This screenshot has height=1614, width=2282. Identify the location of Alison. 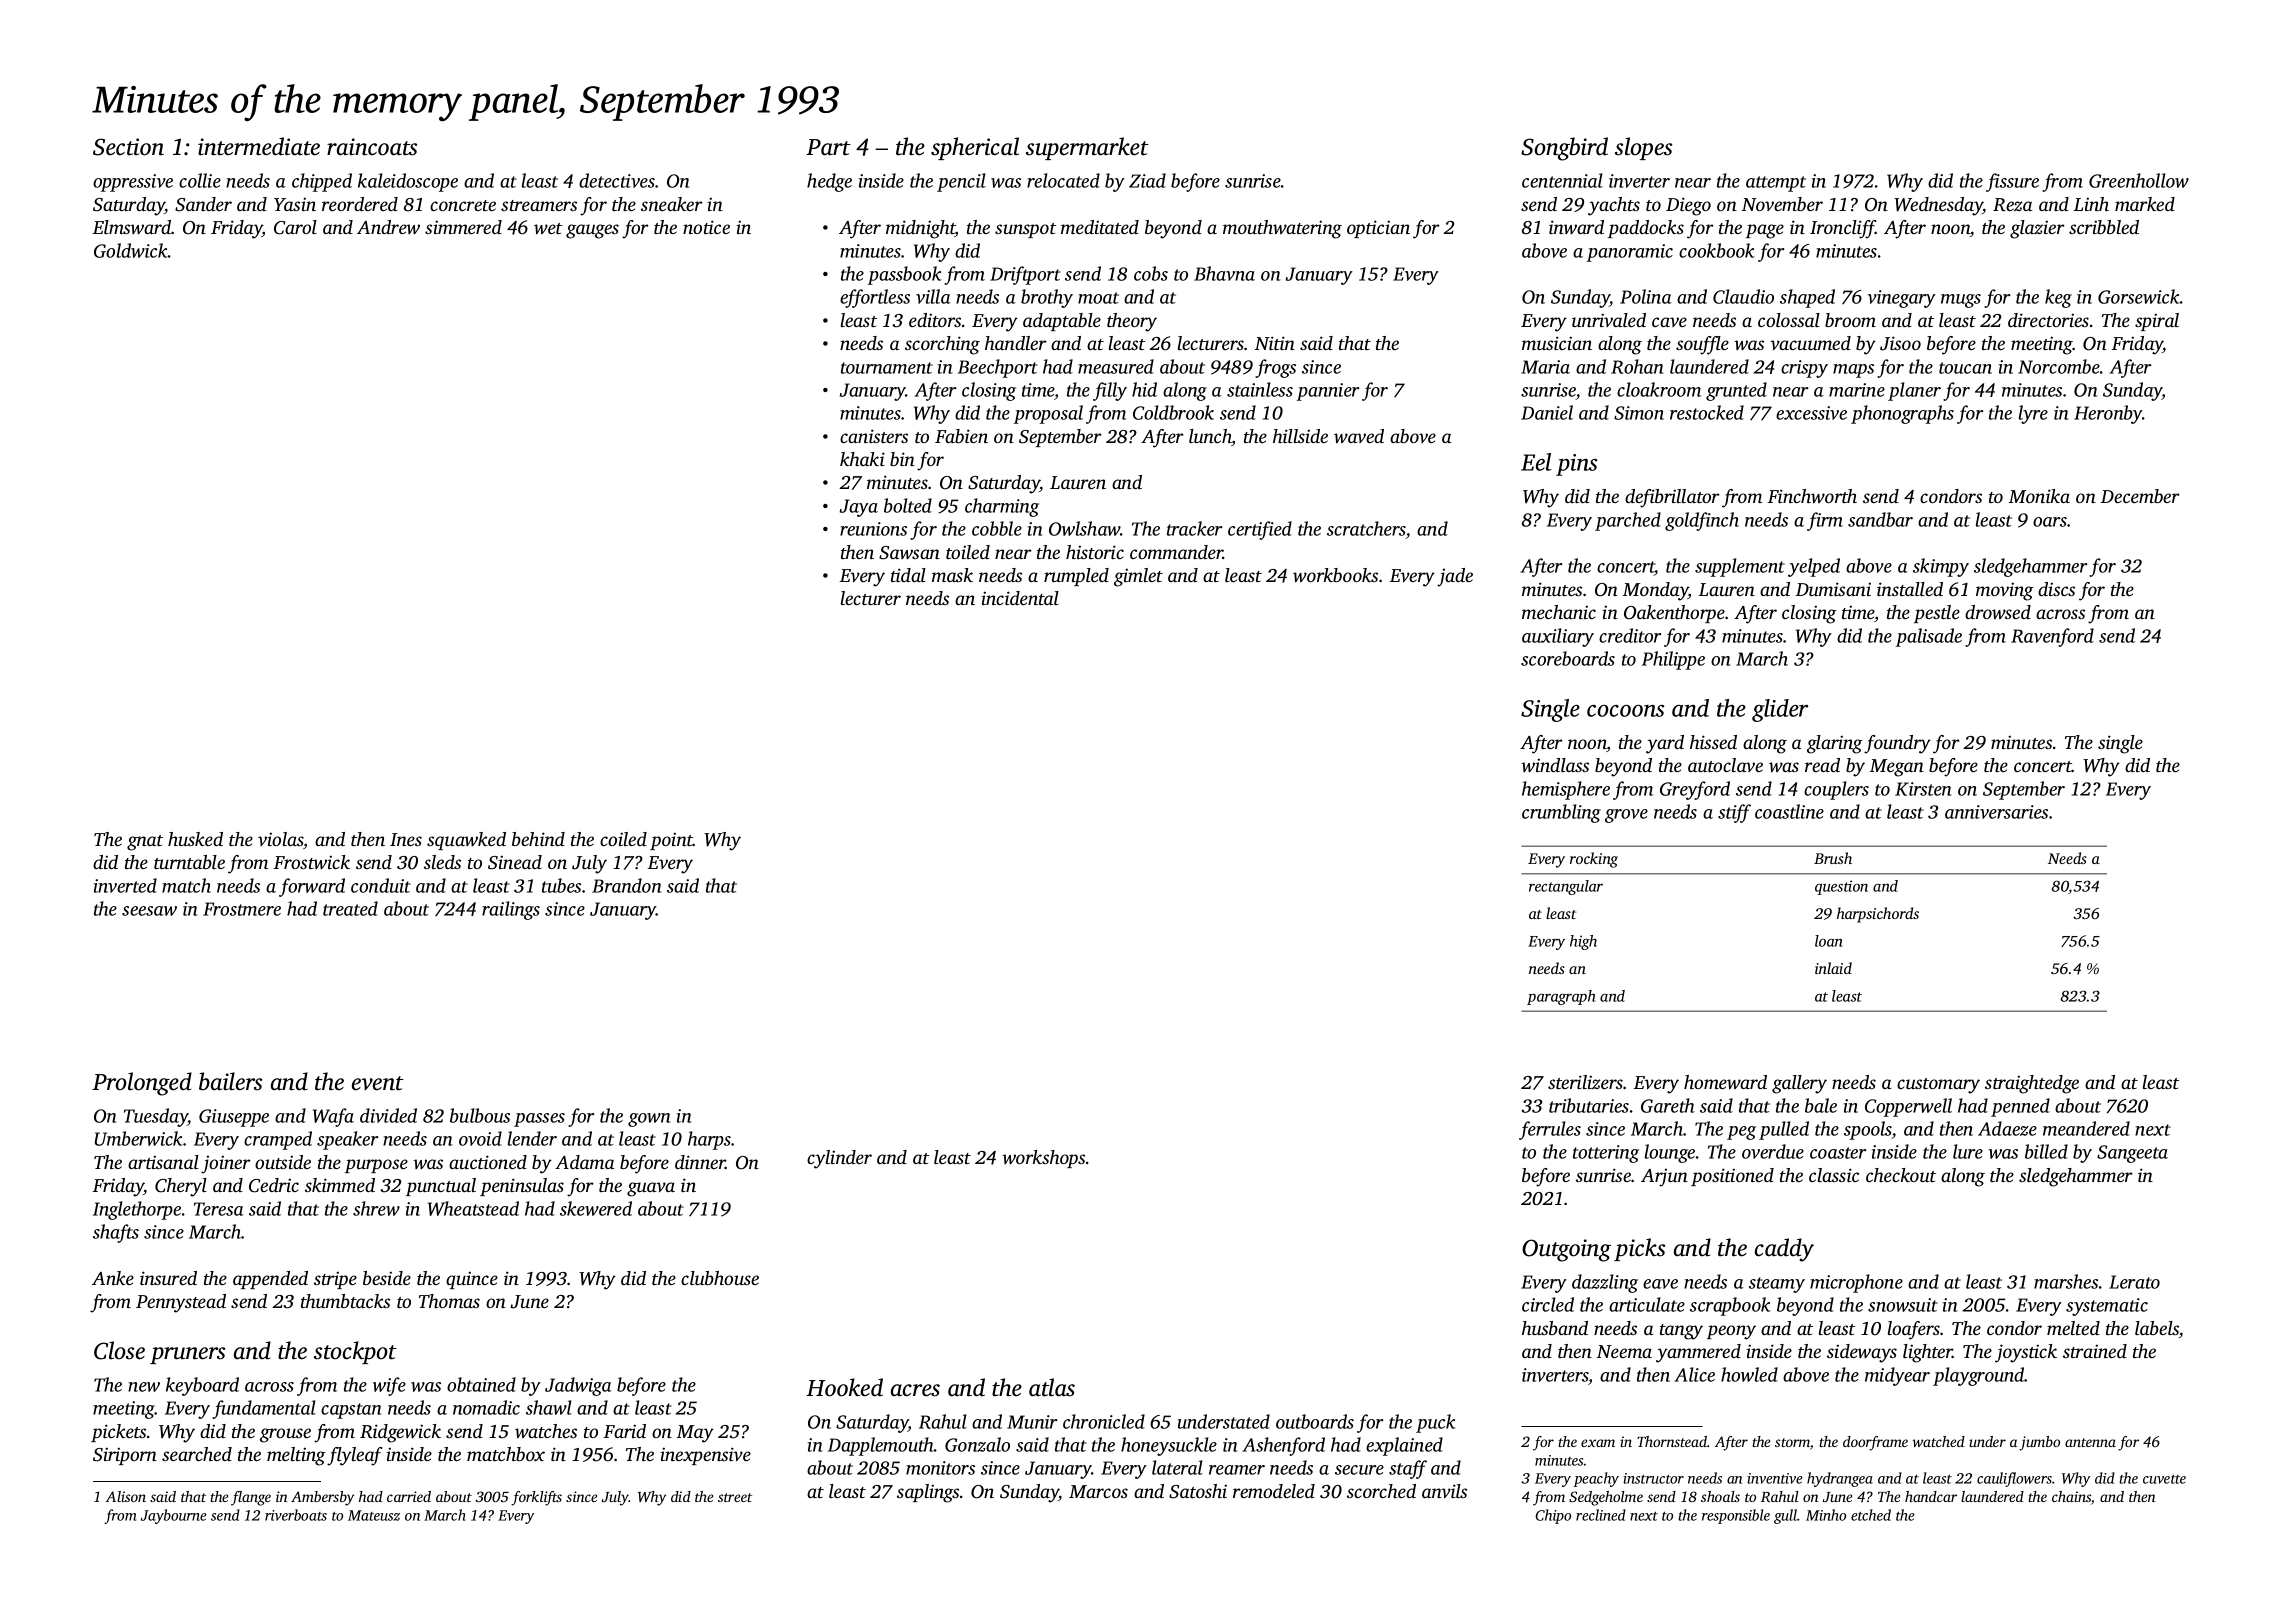
(126, 1496).
